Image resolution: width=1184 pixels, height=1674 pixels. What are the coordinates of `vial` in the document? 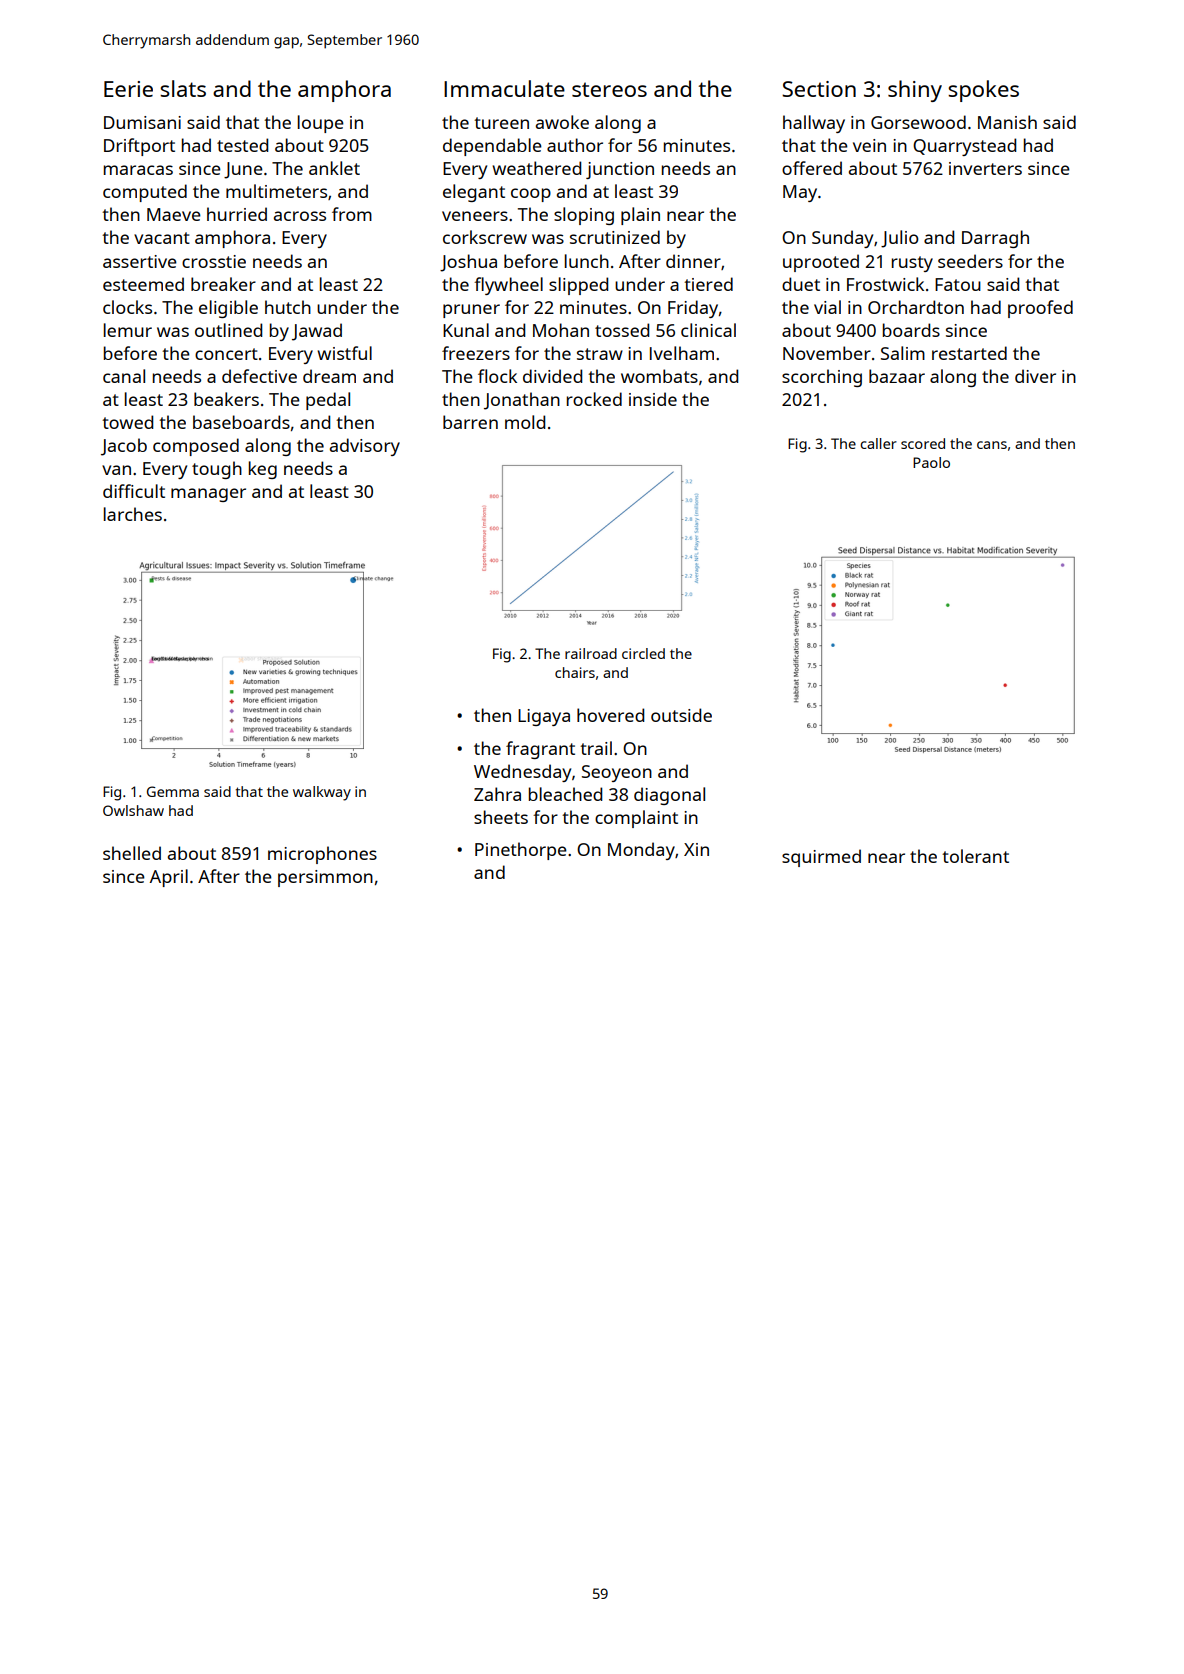 It's located at (827, 307).
